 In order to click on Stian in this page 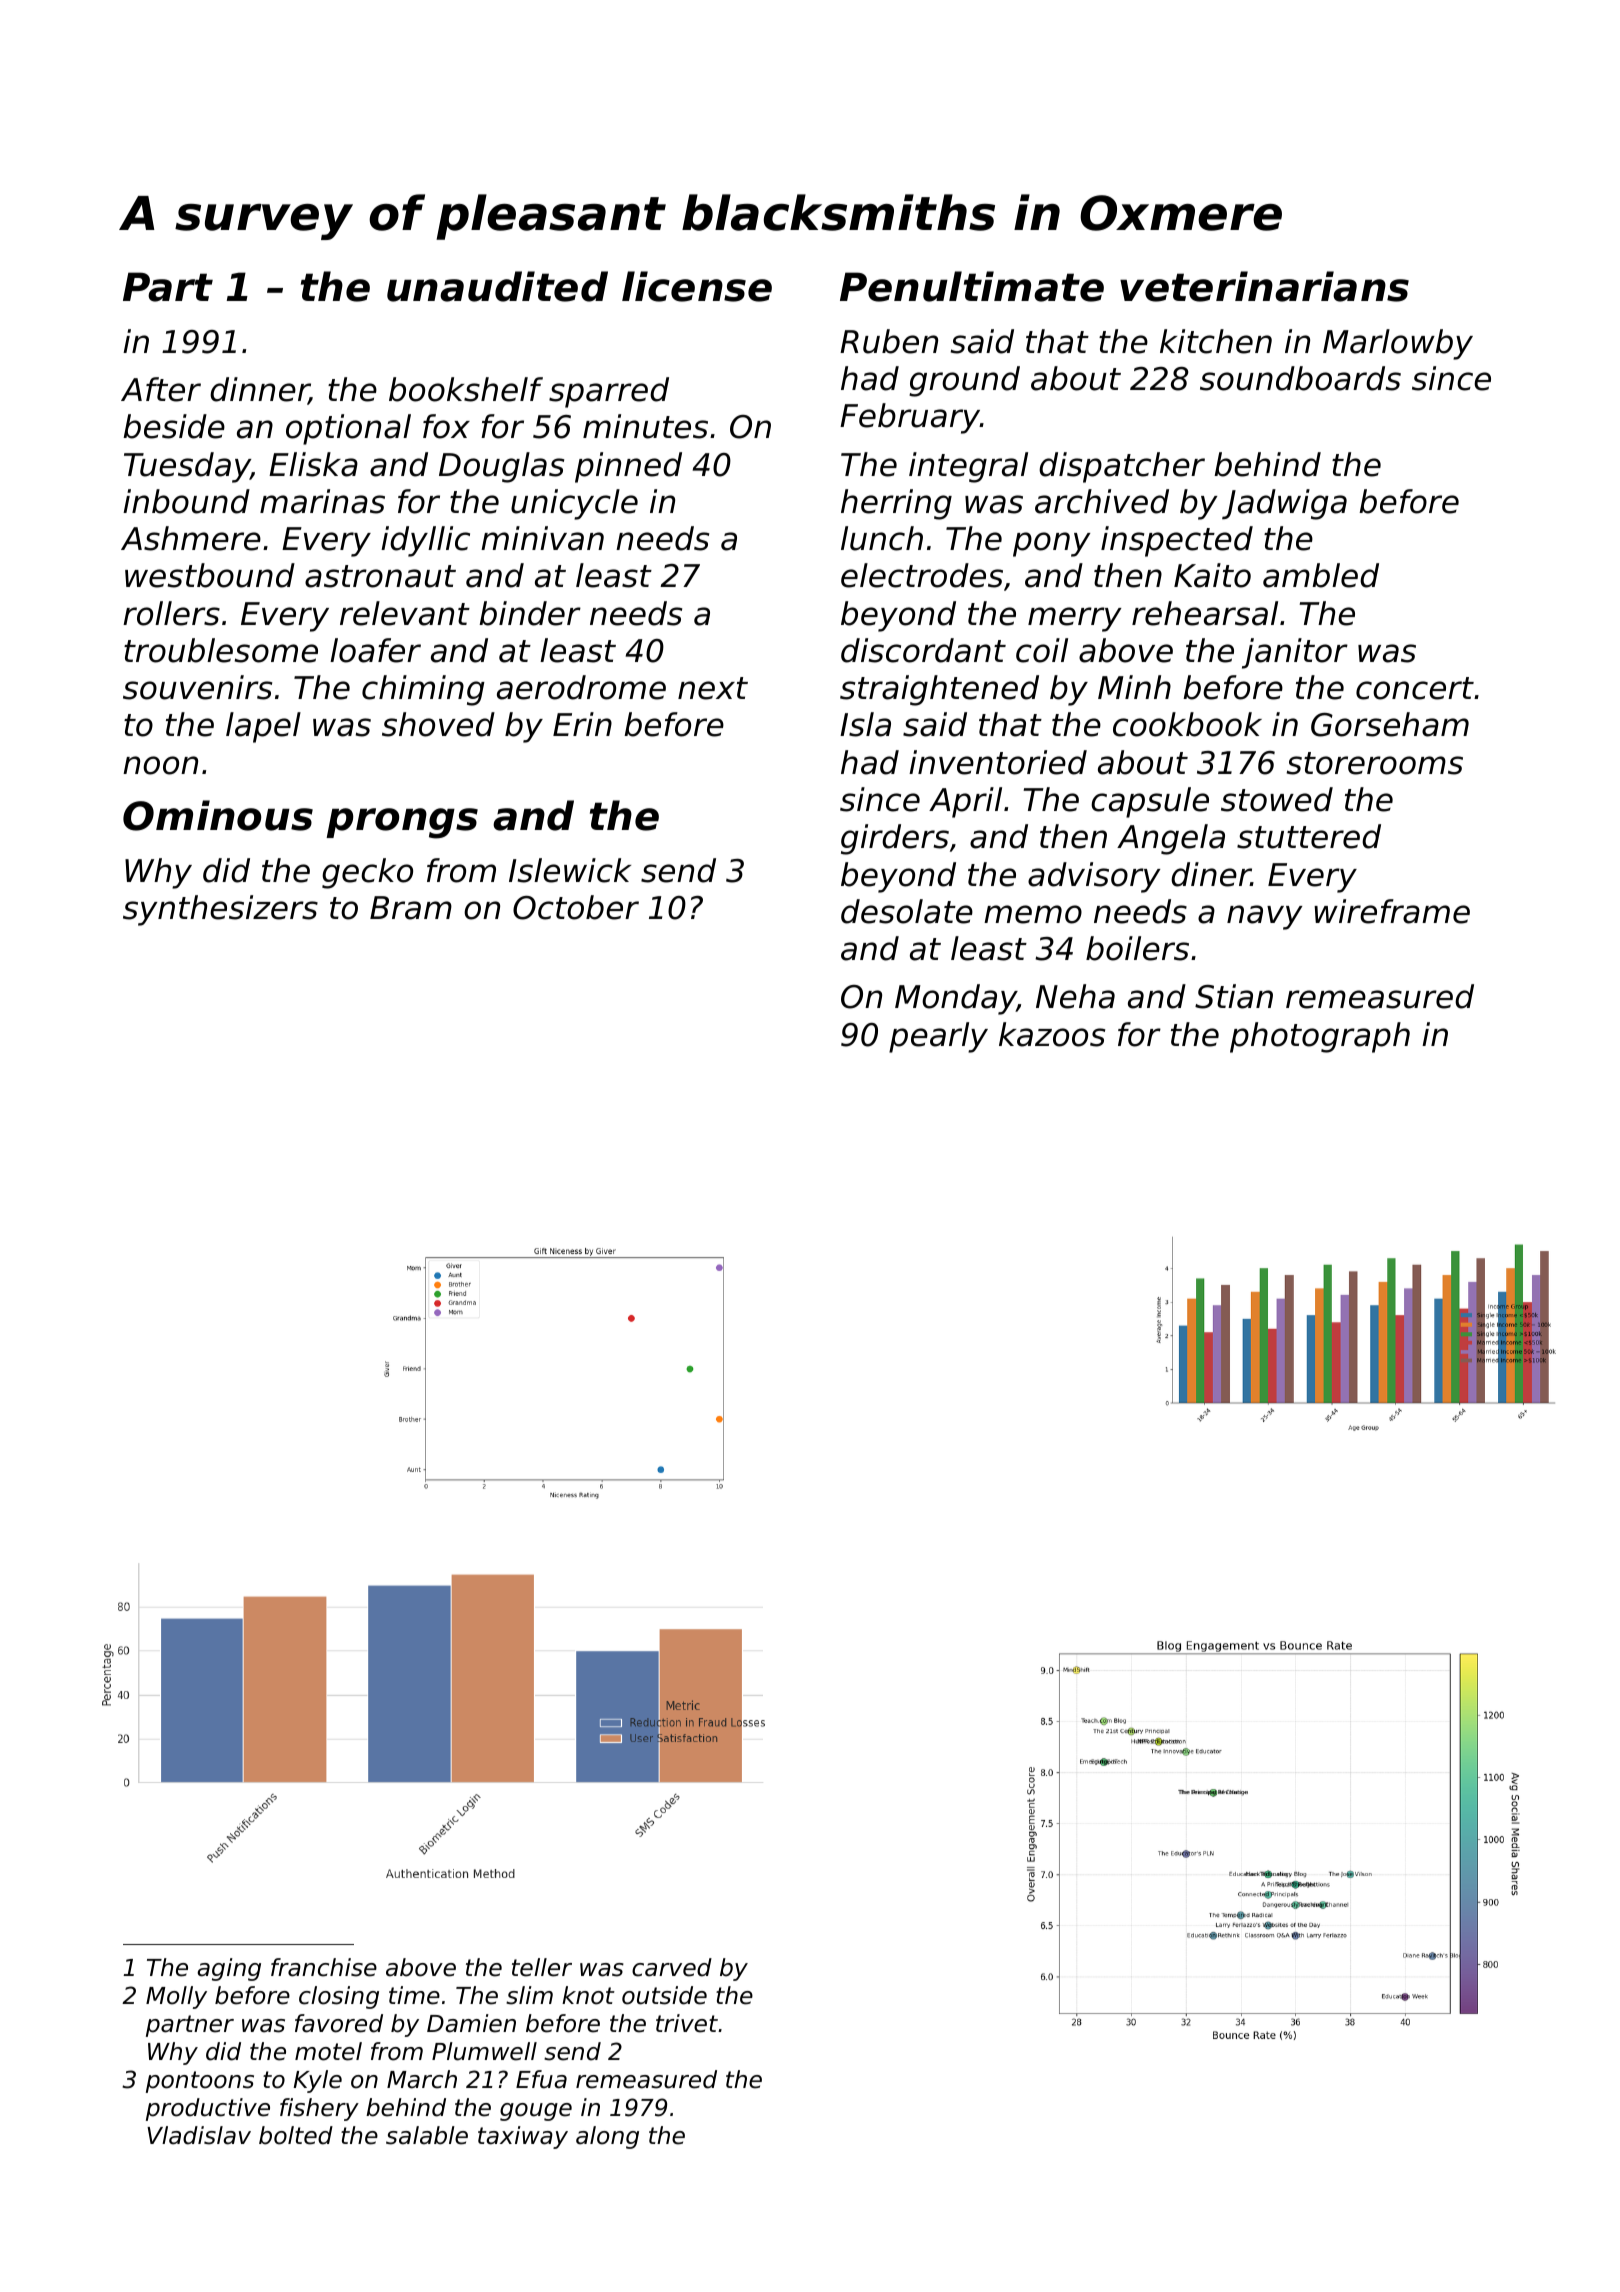, I will do `click(1234, 996)`.
